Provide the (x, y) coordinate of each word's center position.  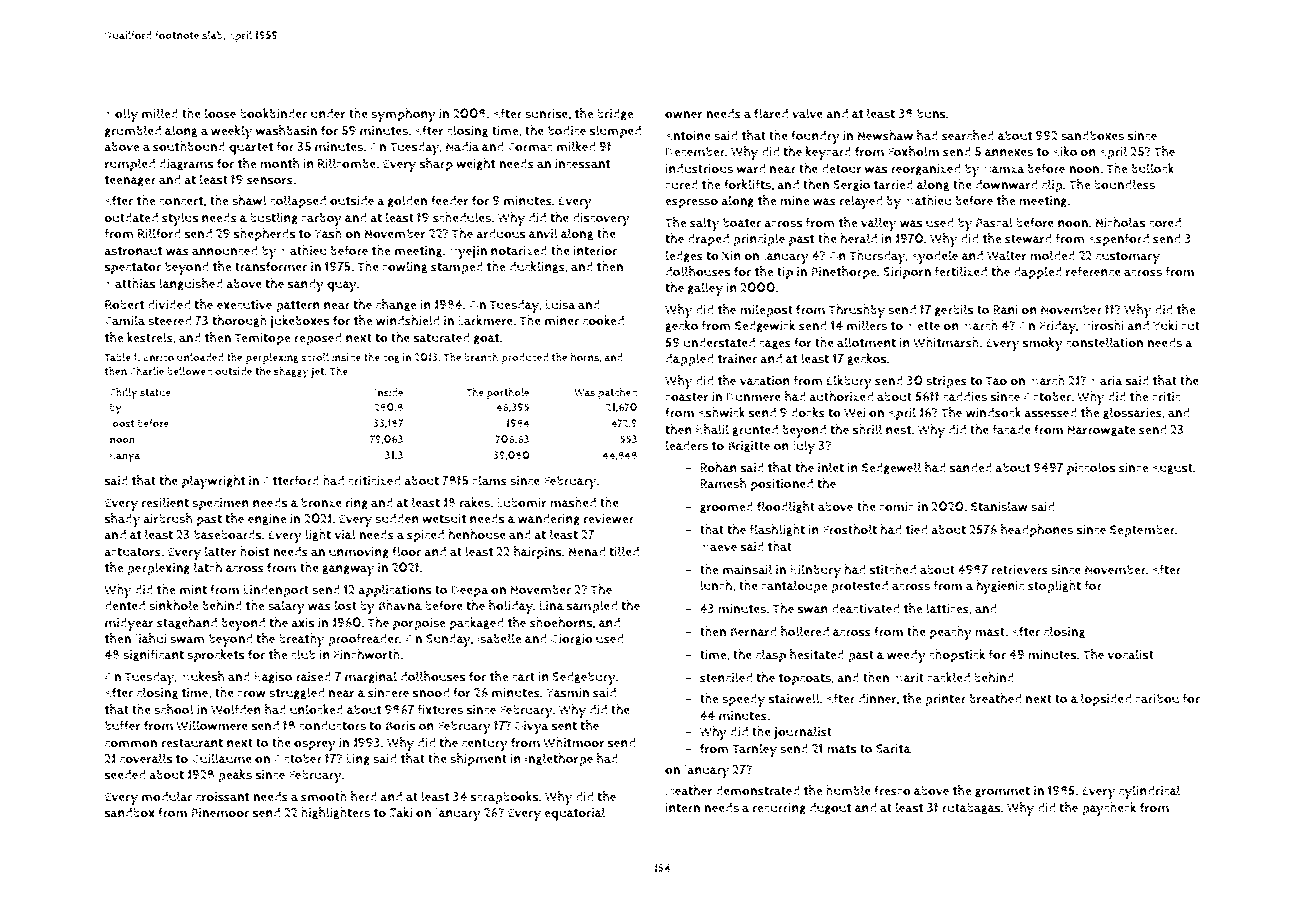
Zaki (401, 812)
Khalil (712, 429)
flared (771, 113)
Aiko (1064, 151)
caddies (965, 396)
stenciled (726, 677)
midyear (129, 624)
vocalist (1131, 654)
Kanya (125, 457)
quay (342, 286)
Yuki (1165, 325)
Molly (121, 115)
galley (705, 289)
